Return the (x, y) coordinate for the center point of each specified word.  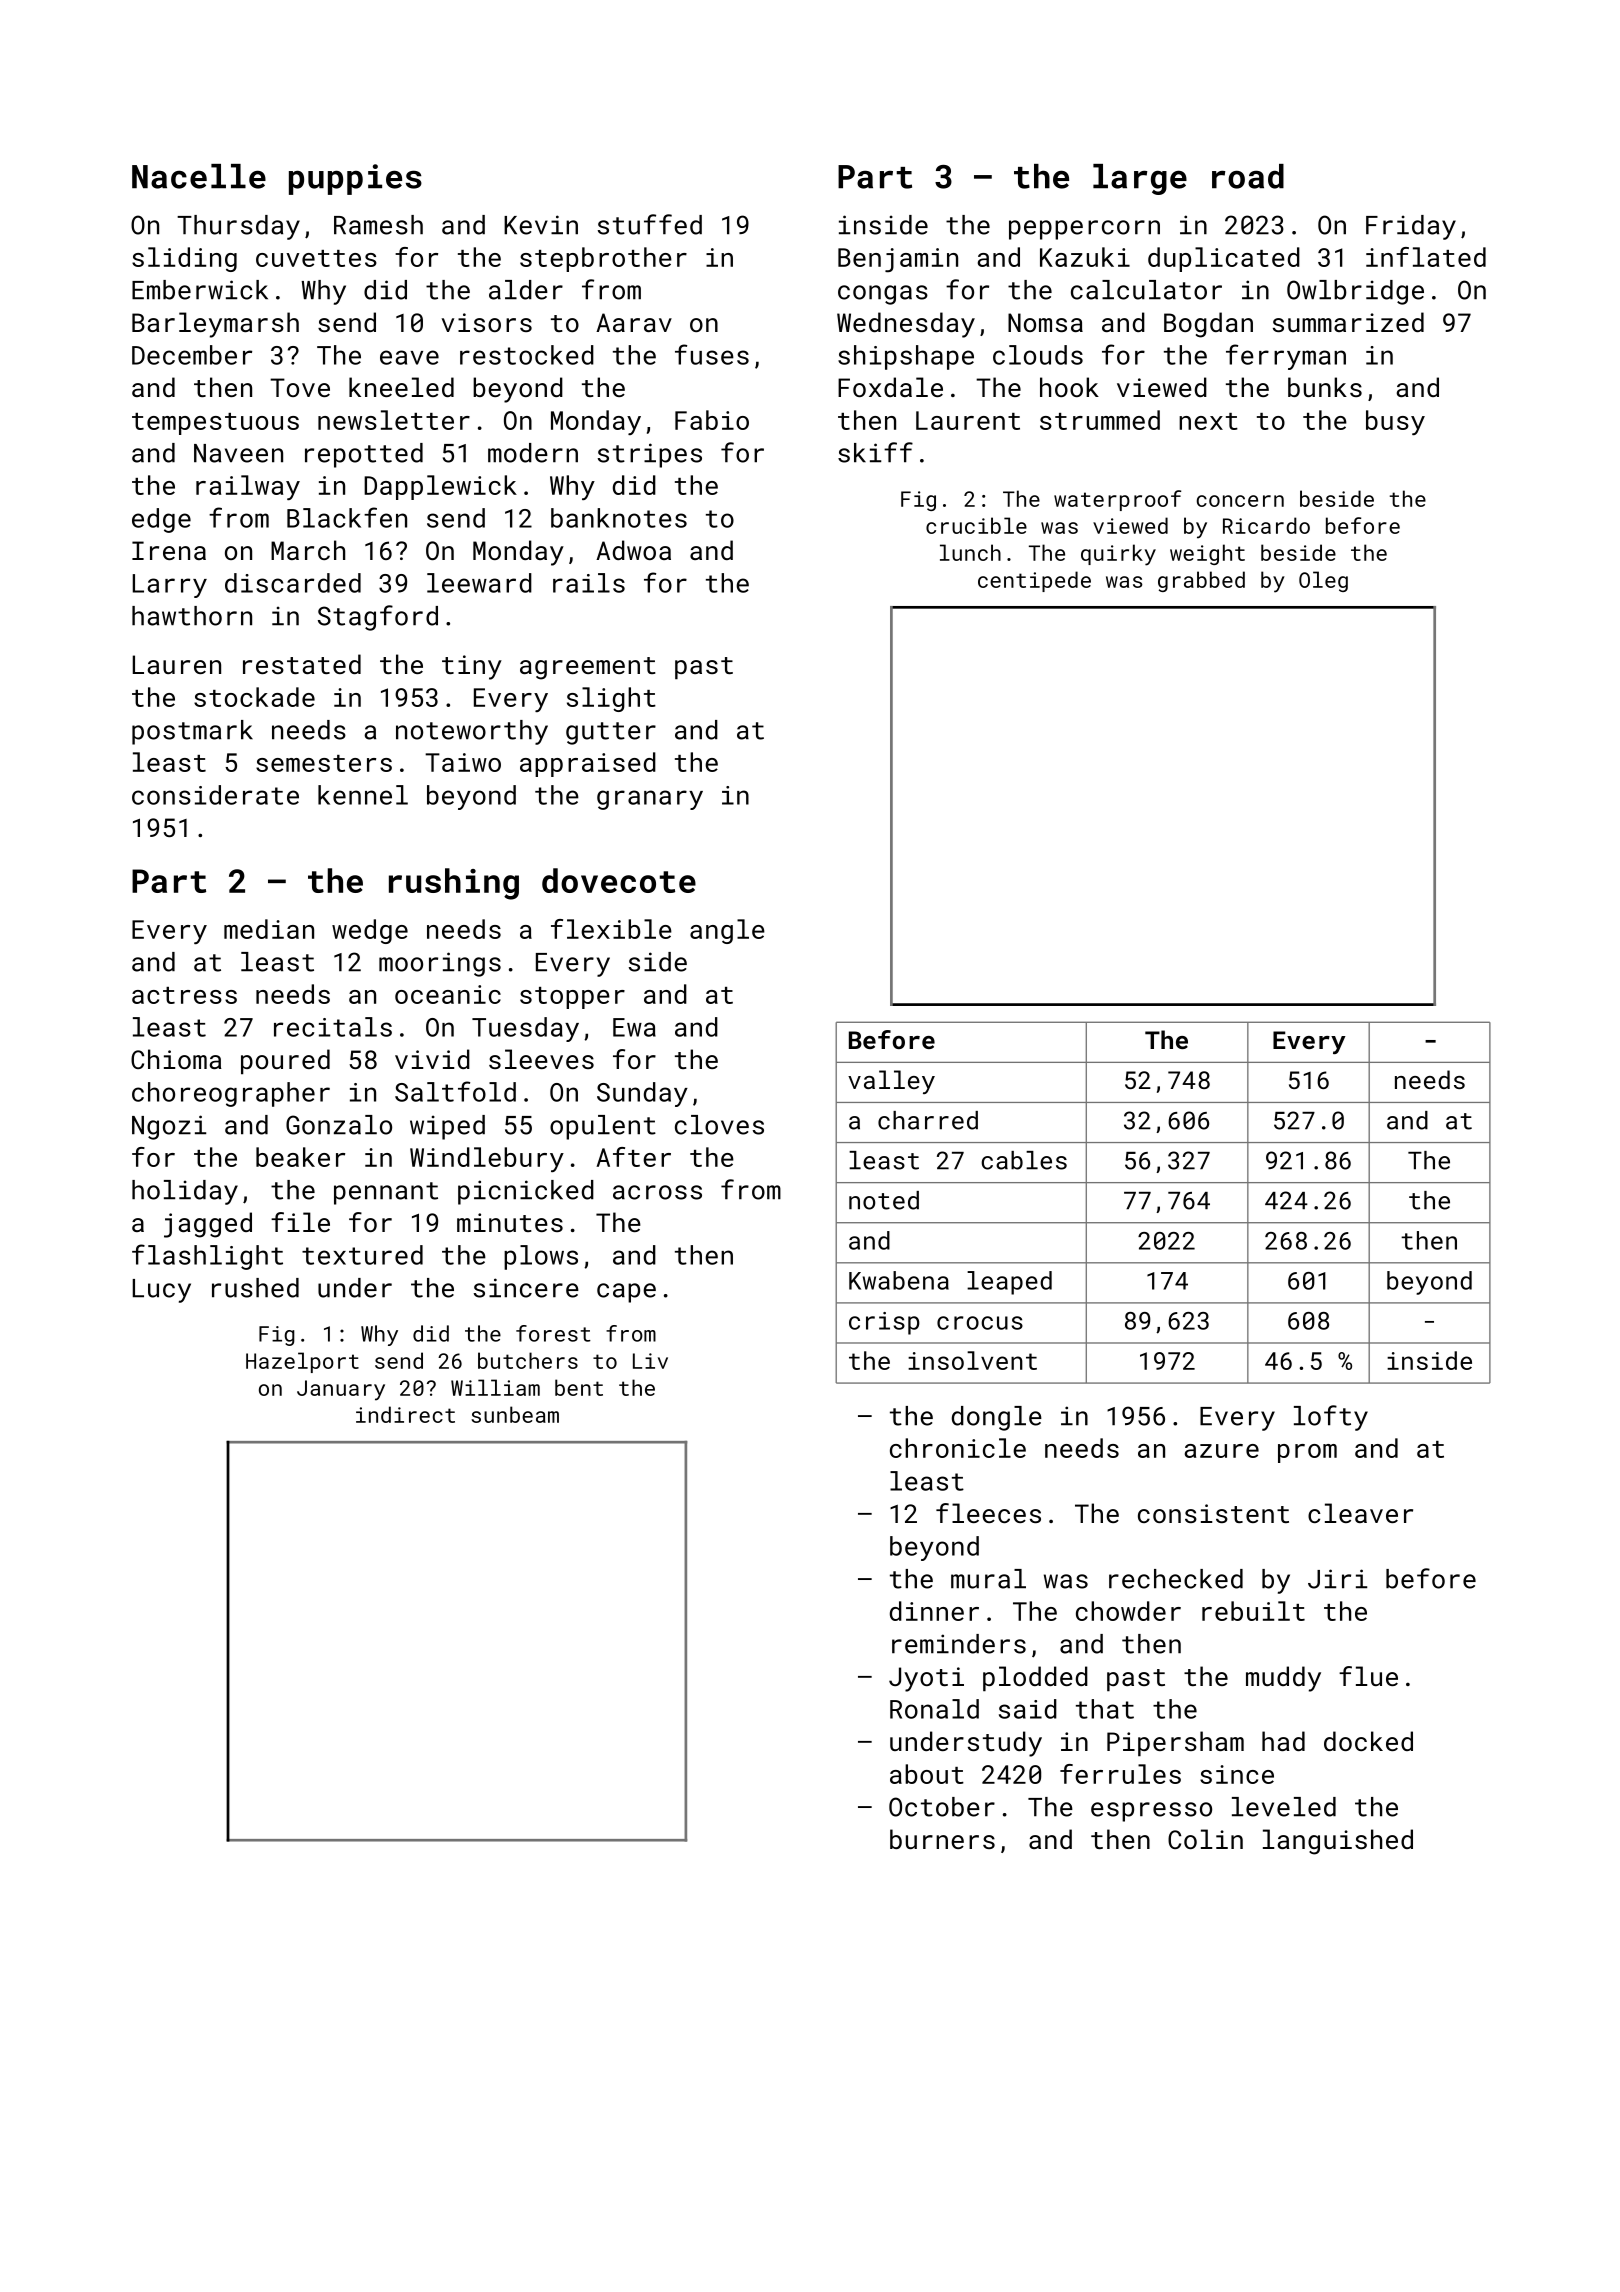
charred (928, 1120)
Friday (1411, 227)
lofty (1331, 1418)
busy (1395, 422)
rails (589, 583)
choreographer (231, 1094)
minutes (510, 1222)
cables (1024, 1160)
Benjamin (898, 260)
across (657, 1192)
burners (942, 1839)
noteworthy (472, 732)
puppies (355, 179)
